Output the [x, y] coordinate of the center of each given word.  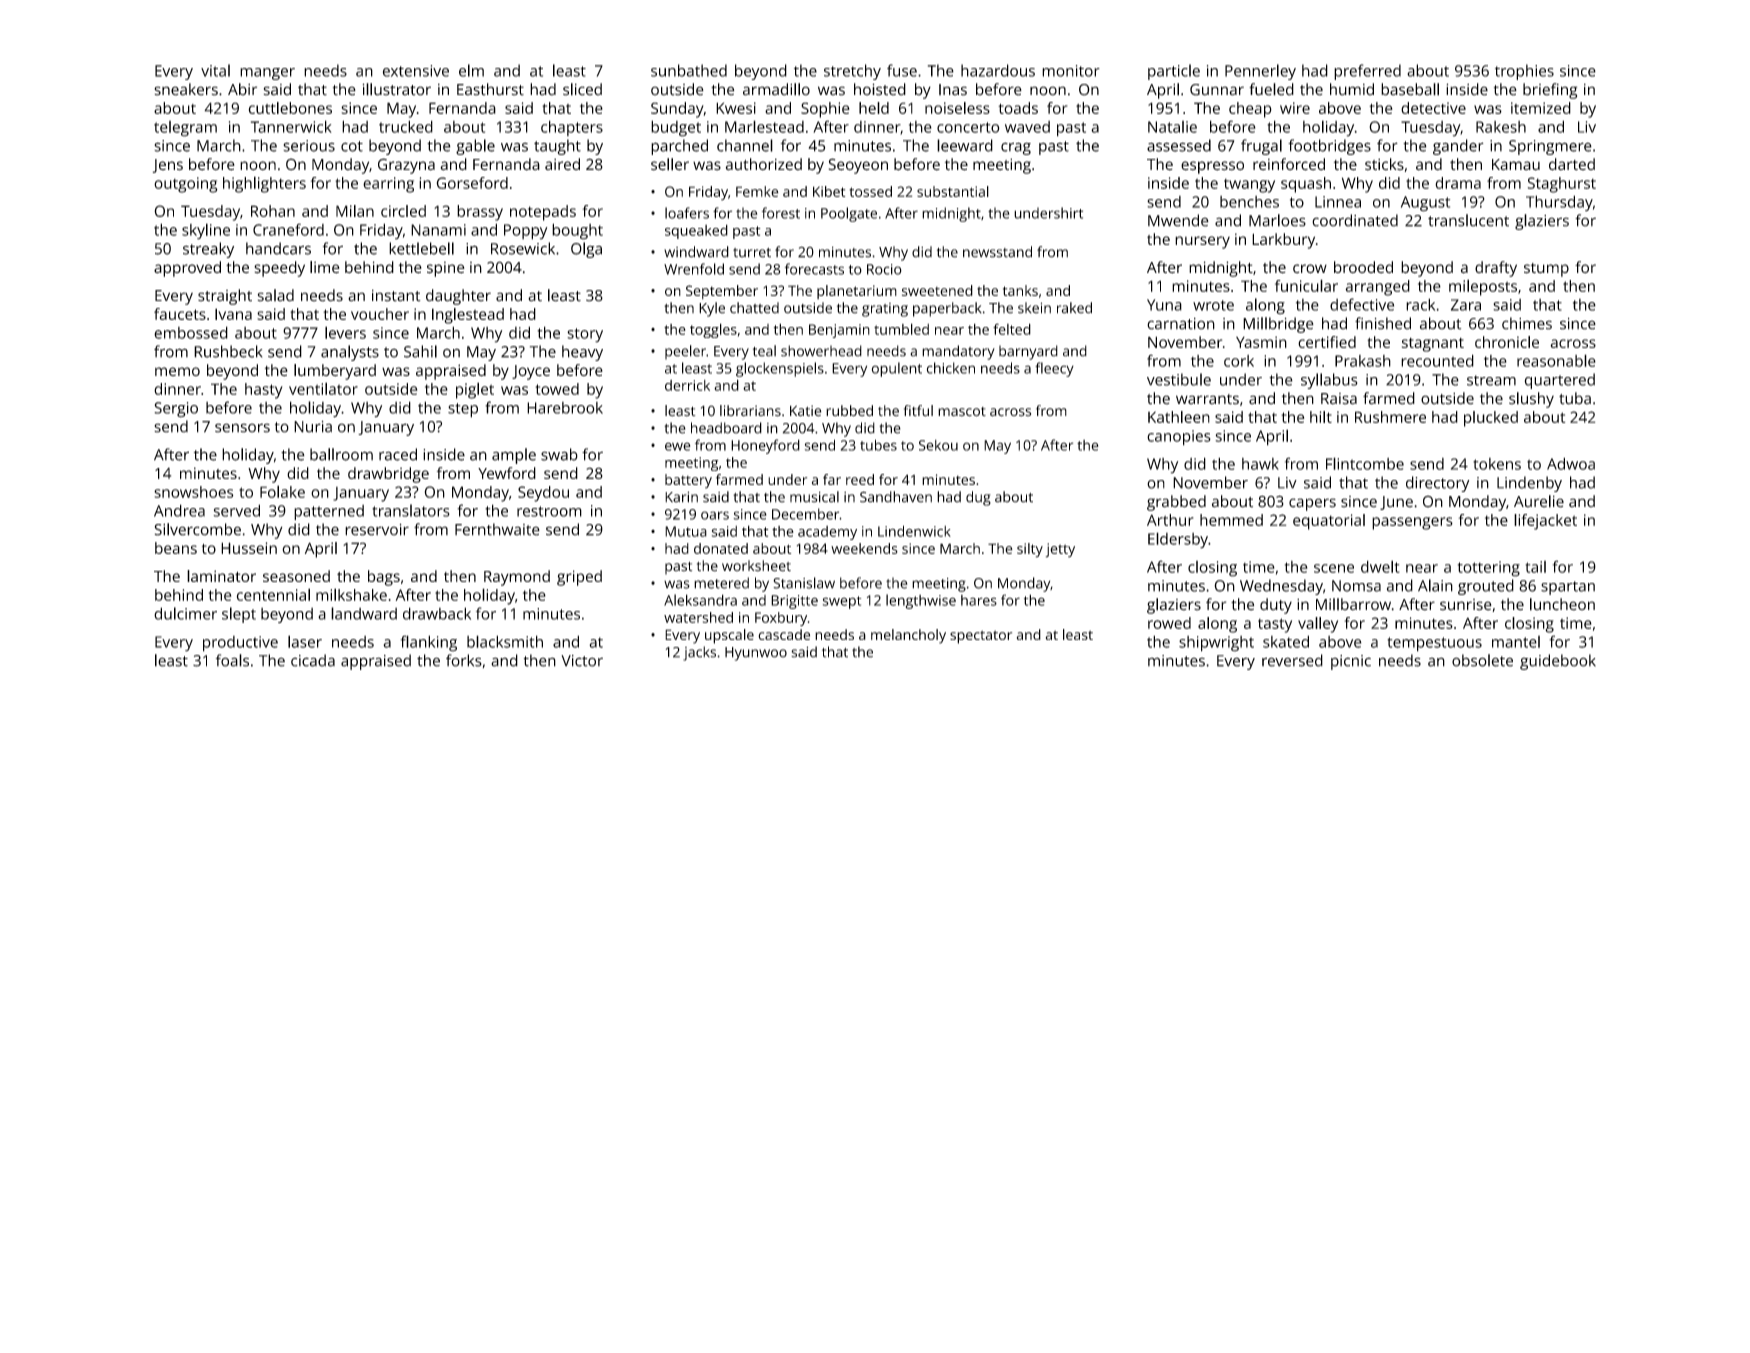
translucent [1468, 220]
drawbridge [388, 475]
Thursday [1559, 203]
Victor [582, 661]
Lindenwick [914, 531]
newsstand [997, 252]
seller [670, 164]
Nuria [313, 427]
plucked [1491, 419]
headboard [726, 428]
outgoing [186, 185]
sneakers [186, 89]
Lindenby [1529, 484]
